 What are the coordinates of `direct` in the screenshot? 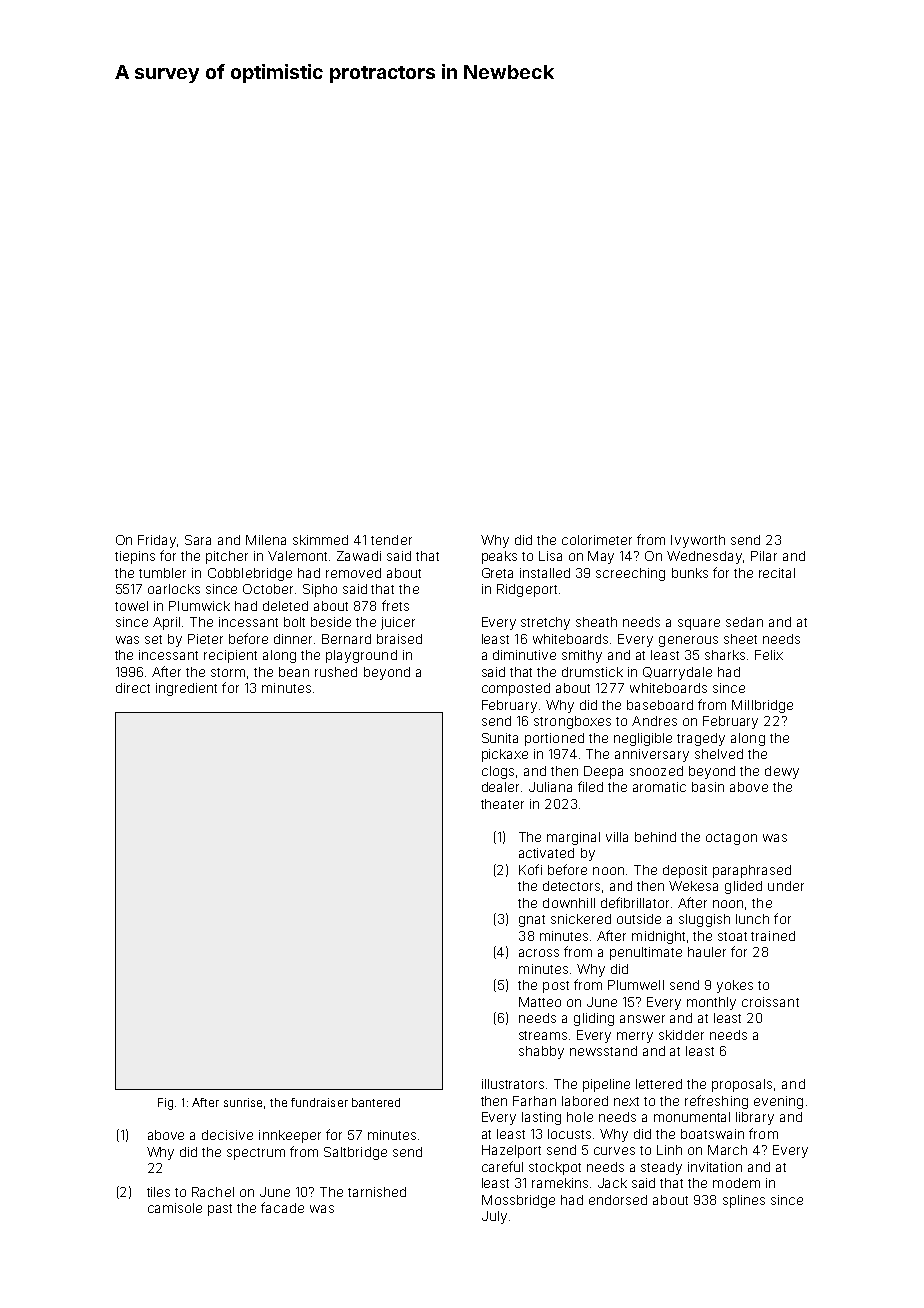 It's located at (133, 688).
